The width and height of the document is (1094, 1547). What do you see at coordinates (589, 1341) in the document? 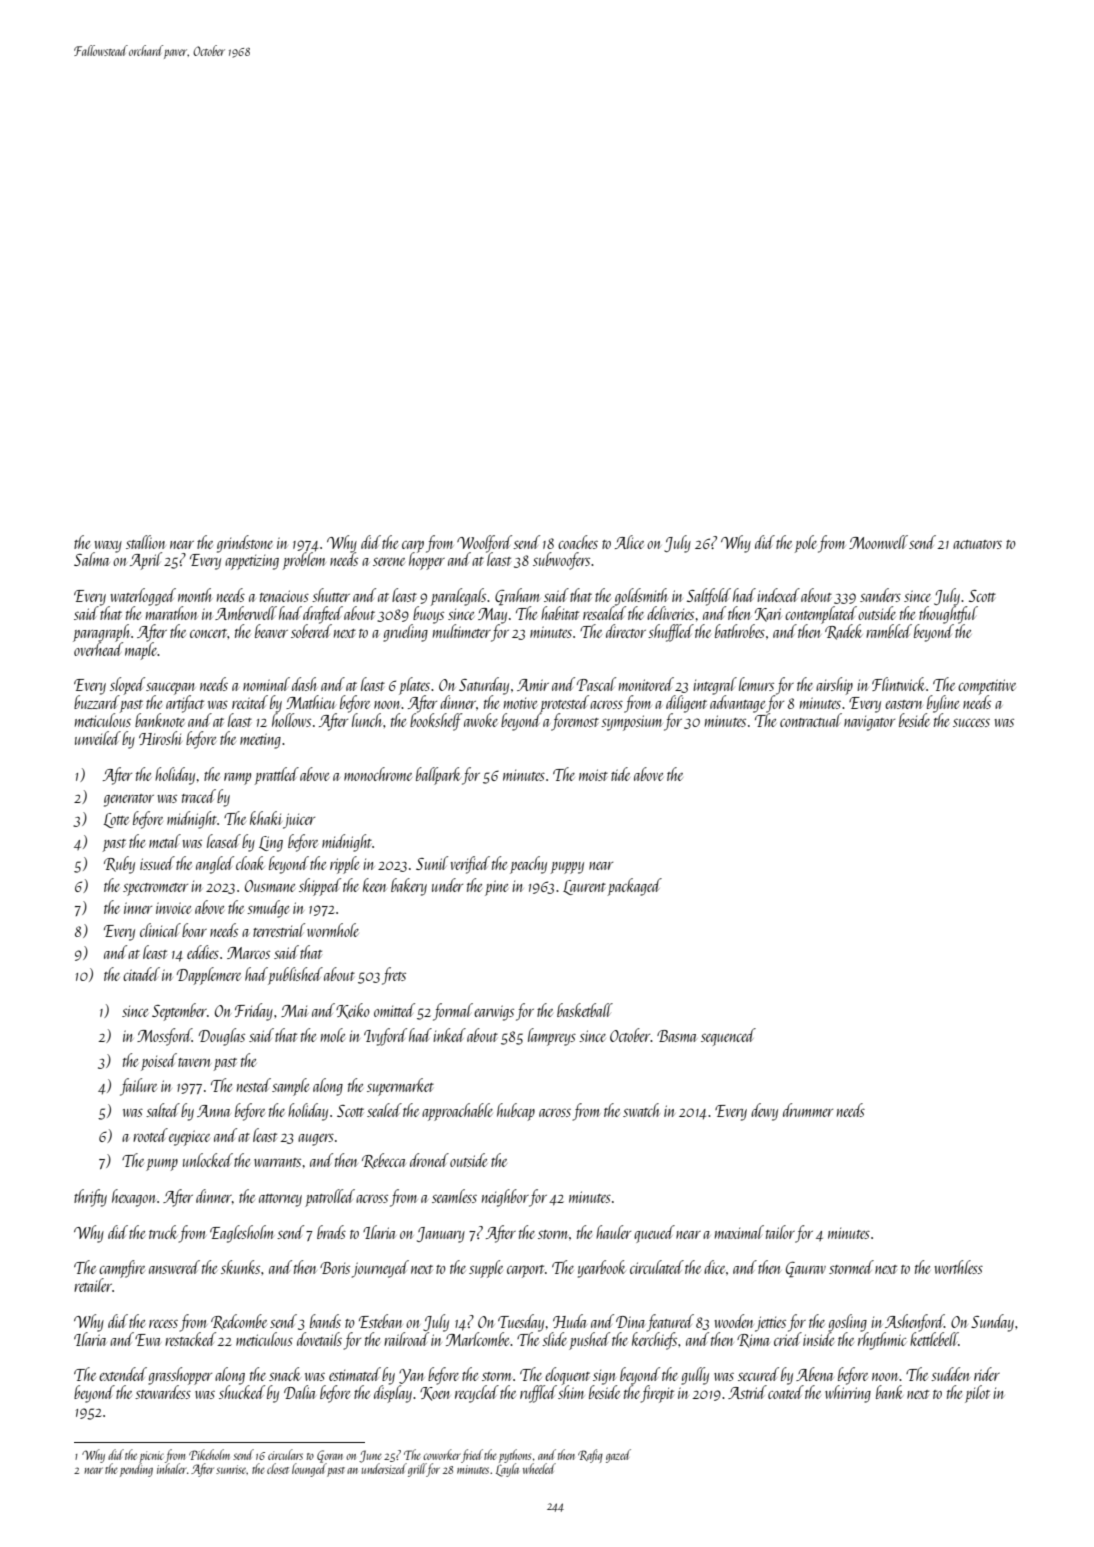
I see `pushed` at bounding box center [589, 1341].
